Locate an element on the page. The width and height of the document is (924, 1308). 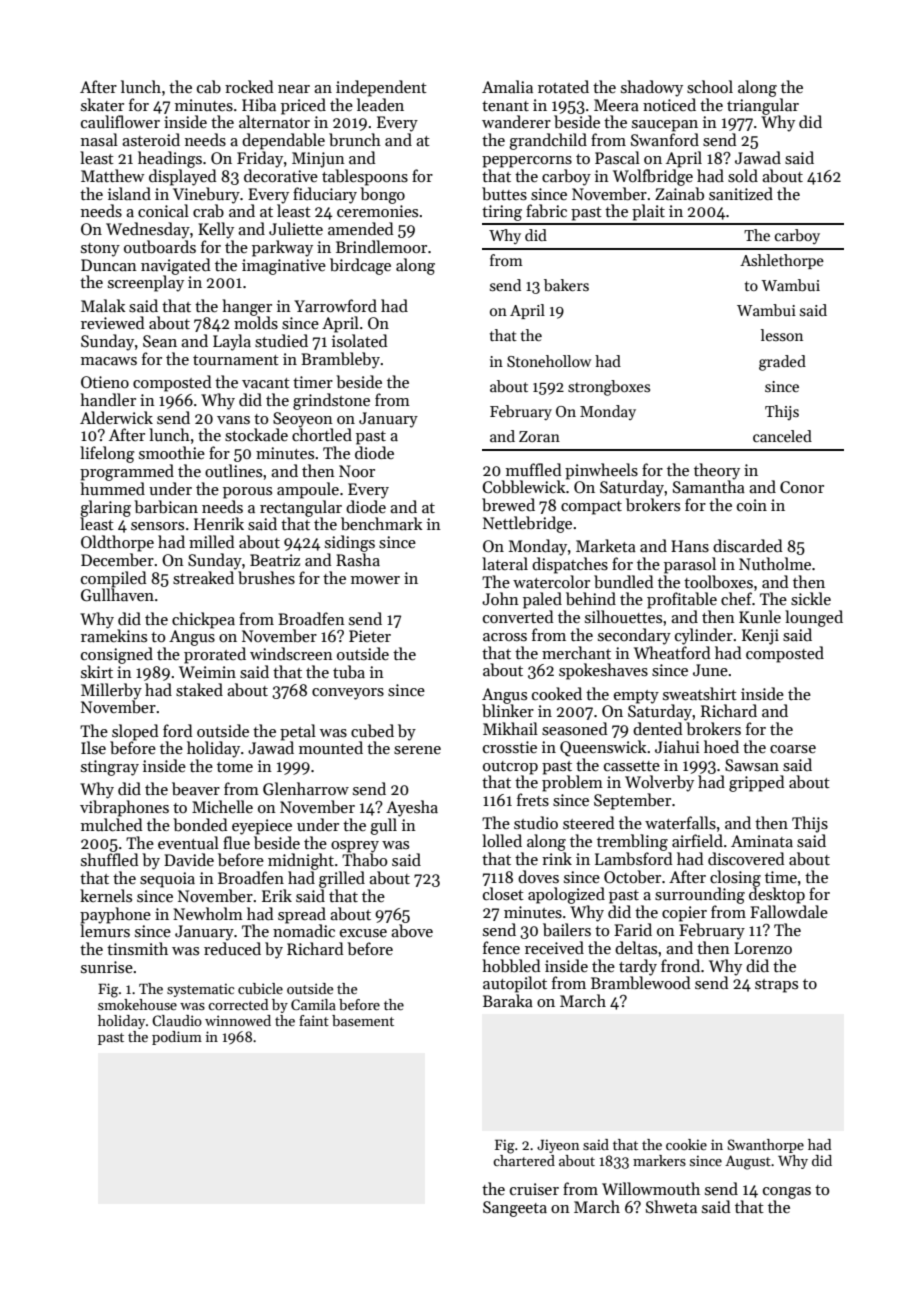
coarse is located at coordinates (793, 749).
